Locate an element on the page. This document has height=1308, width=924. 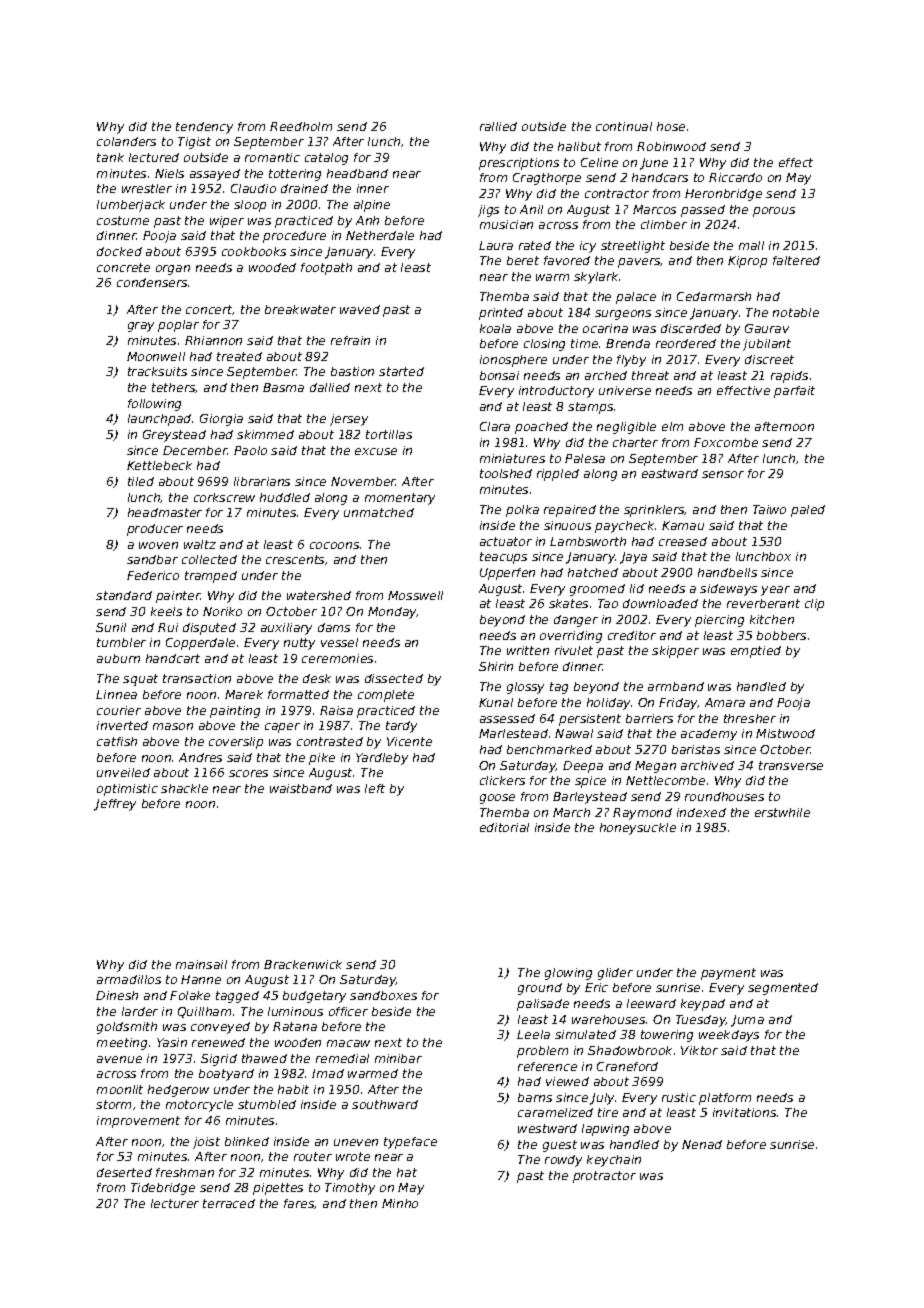
hose is located at coordinates (671, 126).
